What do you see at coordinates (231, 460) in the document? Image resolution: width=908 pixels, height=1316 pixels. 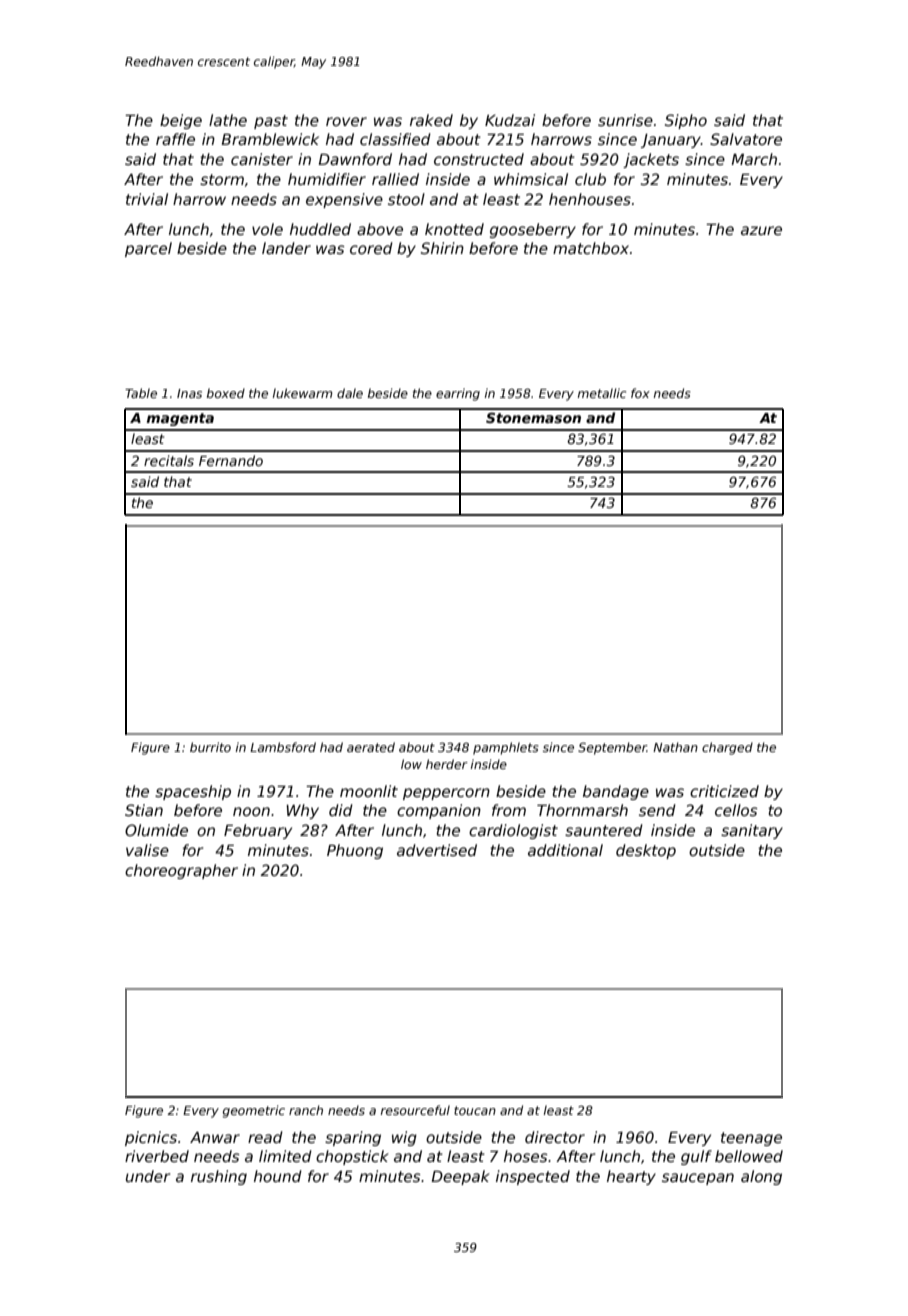 I see `Fernando` at bounding box center [231, 460].
